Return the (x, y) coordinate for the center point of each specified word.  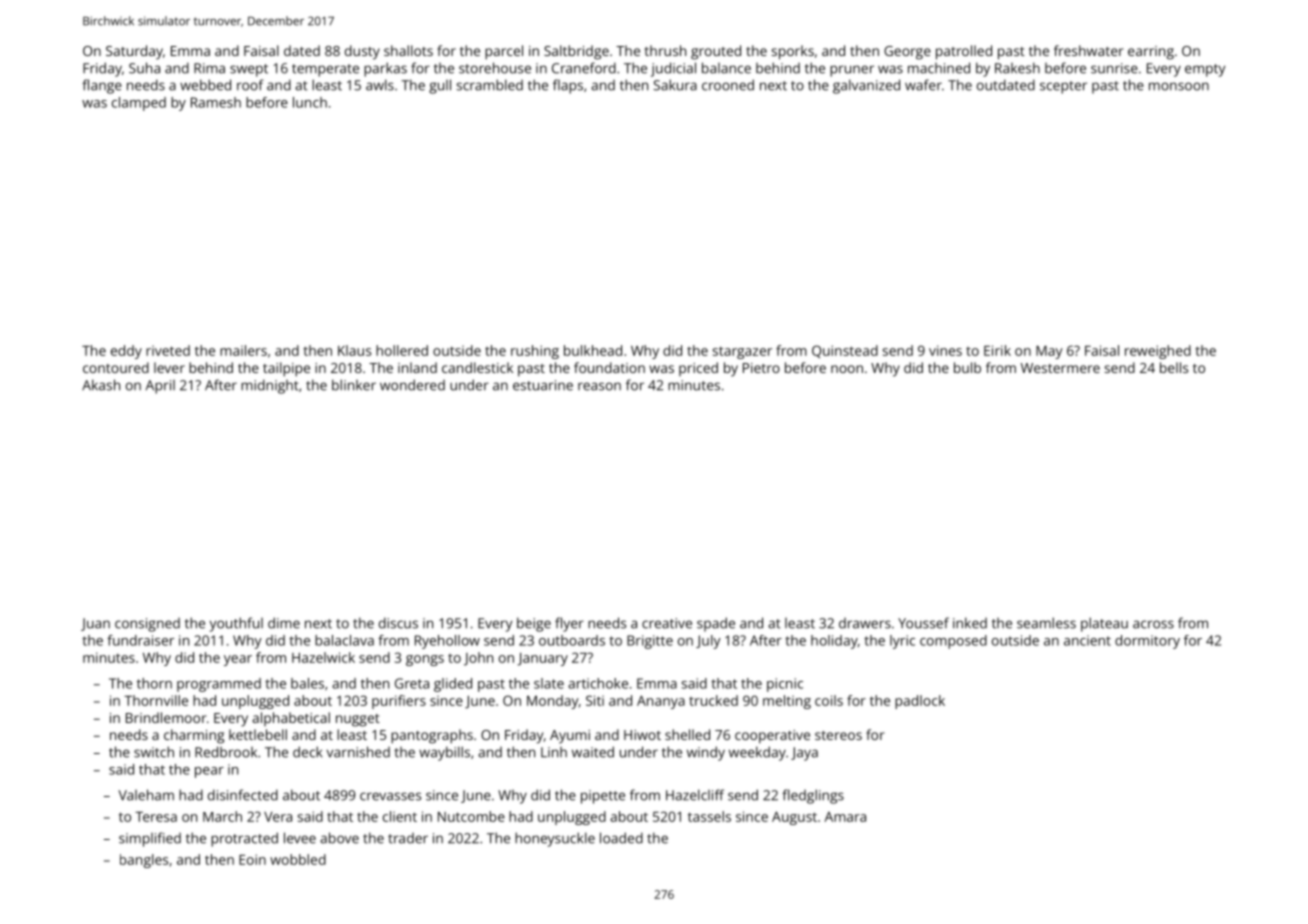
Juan (95, 624)
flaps (568, 86)
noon (847, 369)
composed (953, 642)
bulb (967, 367)
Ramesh (216, 102)
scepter (1063, 87)
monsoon (1179, 86)
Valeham (146, 795)
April (160, 387)
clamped (139, 104)
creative (667, 623)
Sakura (675, 85)
